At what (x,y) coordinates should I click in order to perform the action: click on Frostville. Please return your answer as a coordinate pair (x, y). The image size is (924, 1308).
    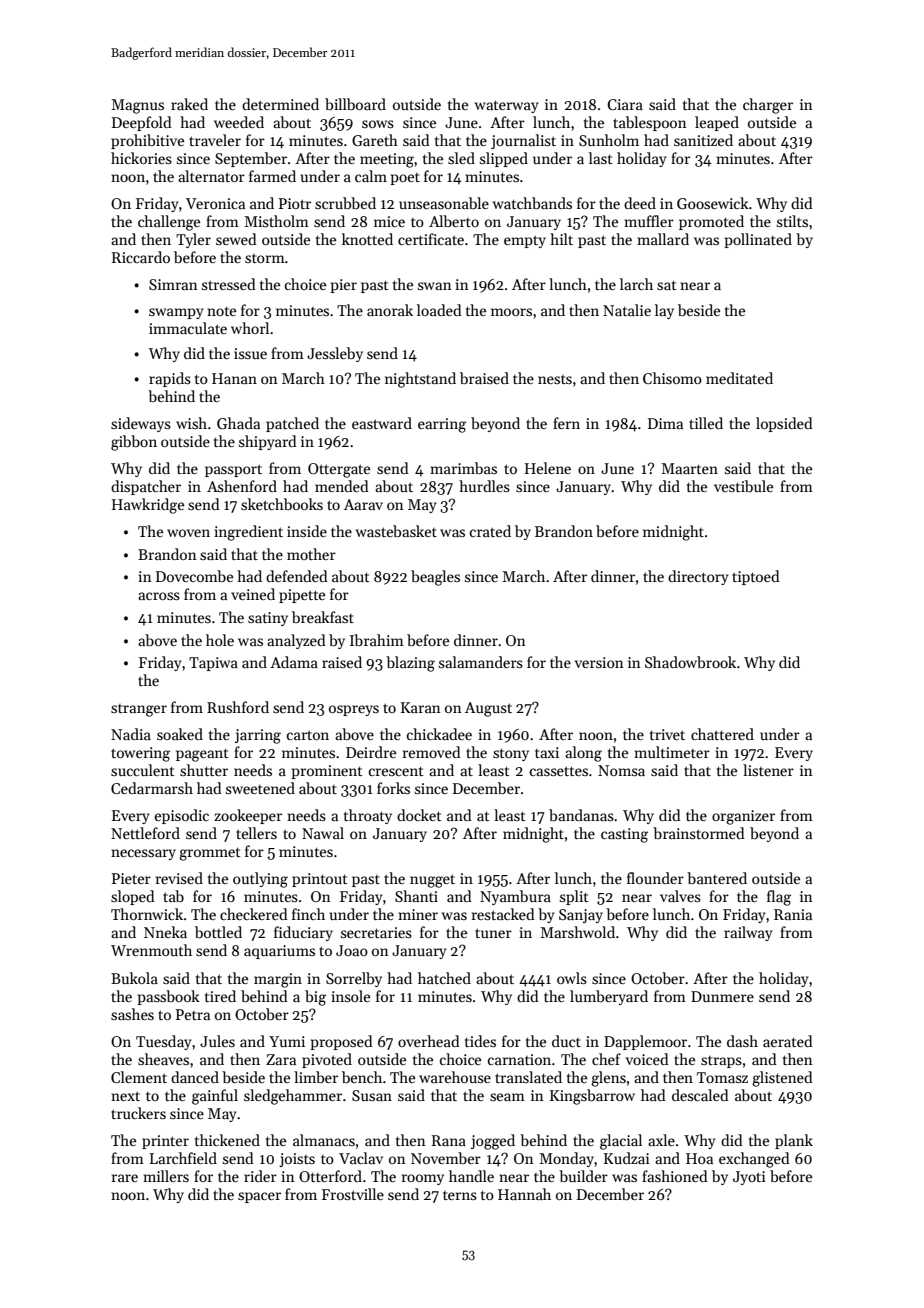
    Looking at the image, I should click on (353, 1194).
